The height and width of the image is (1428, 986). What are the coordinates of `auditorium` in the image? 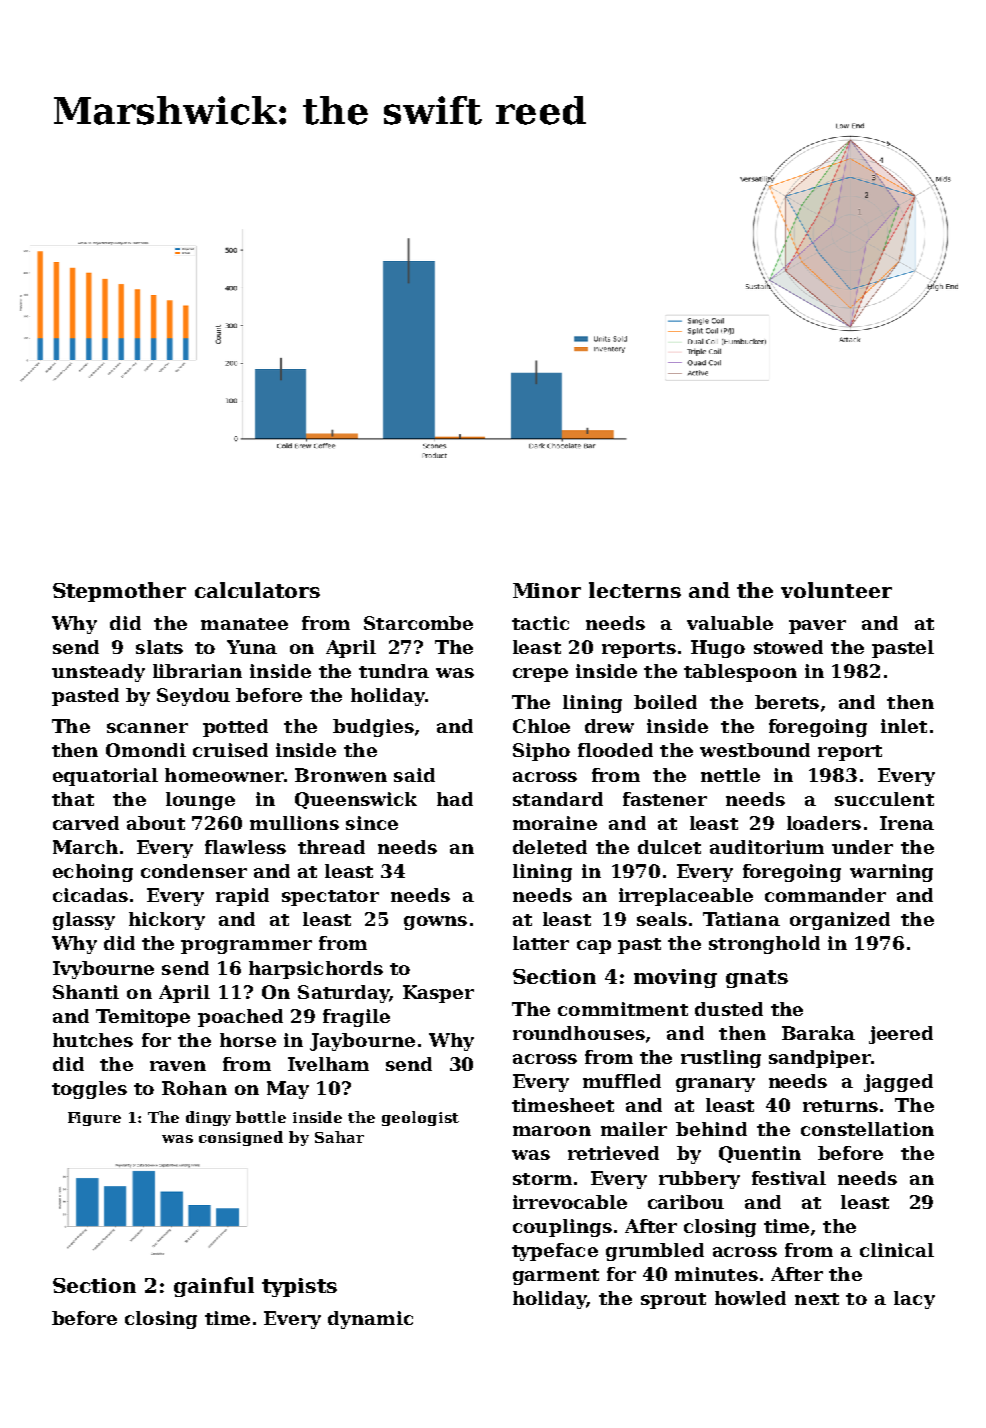 It's located at (767, 847).
